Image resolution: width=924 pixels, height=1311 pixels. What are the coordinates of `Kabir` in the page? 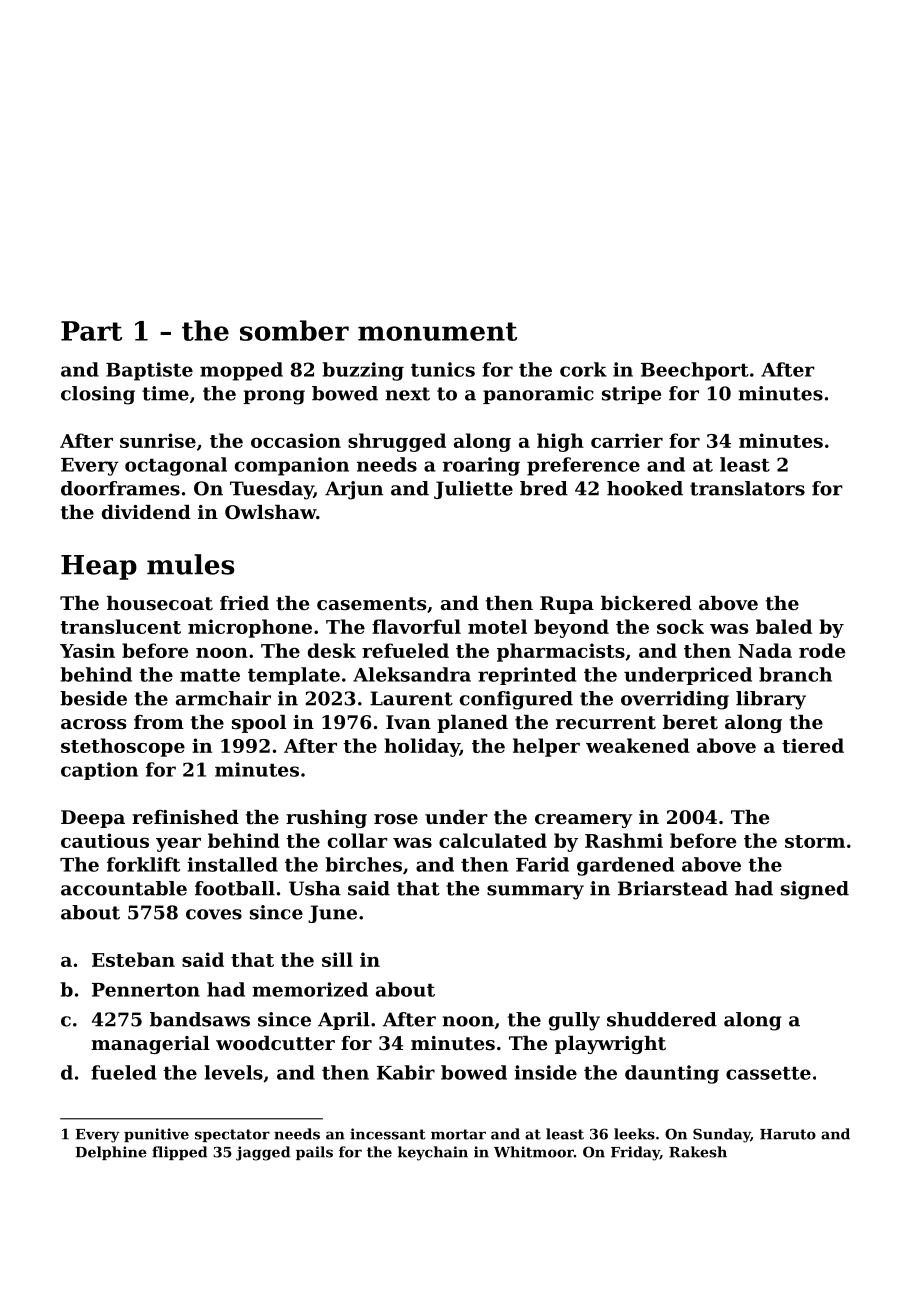 It's located at (406, 1072).
